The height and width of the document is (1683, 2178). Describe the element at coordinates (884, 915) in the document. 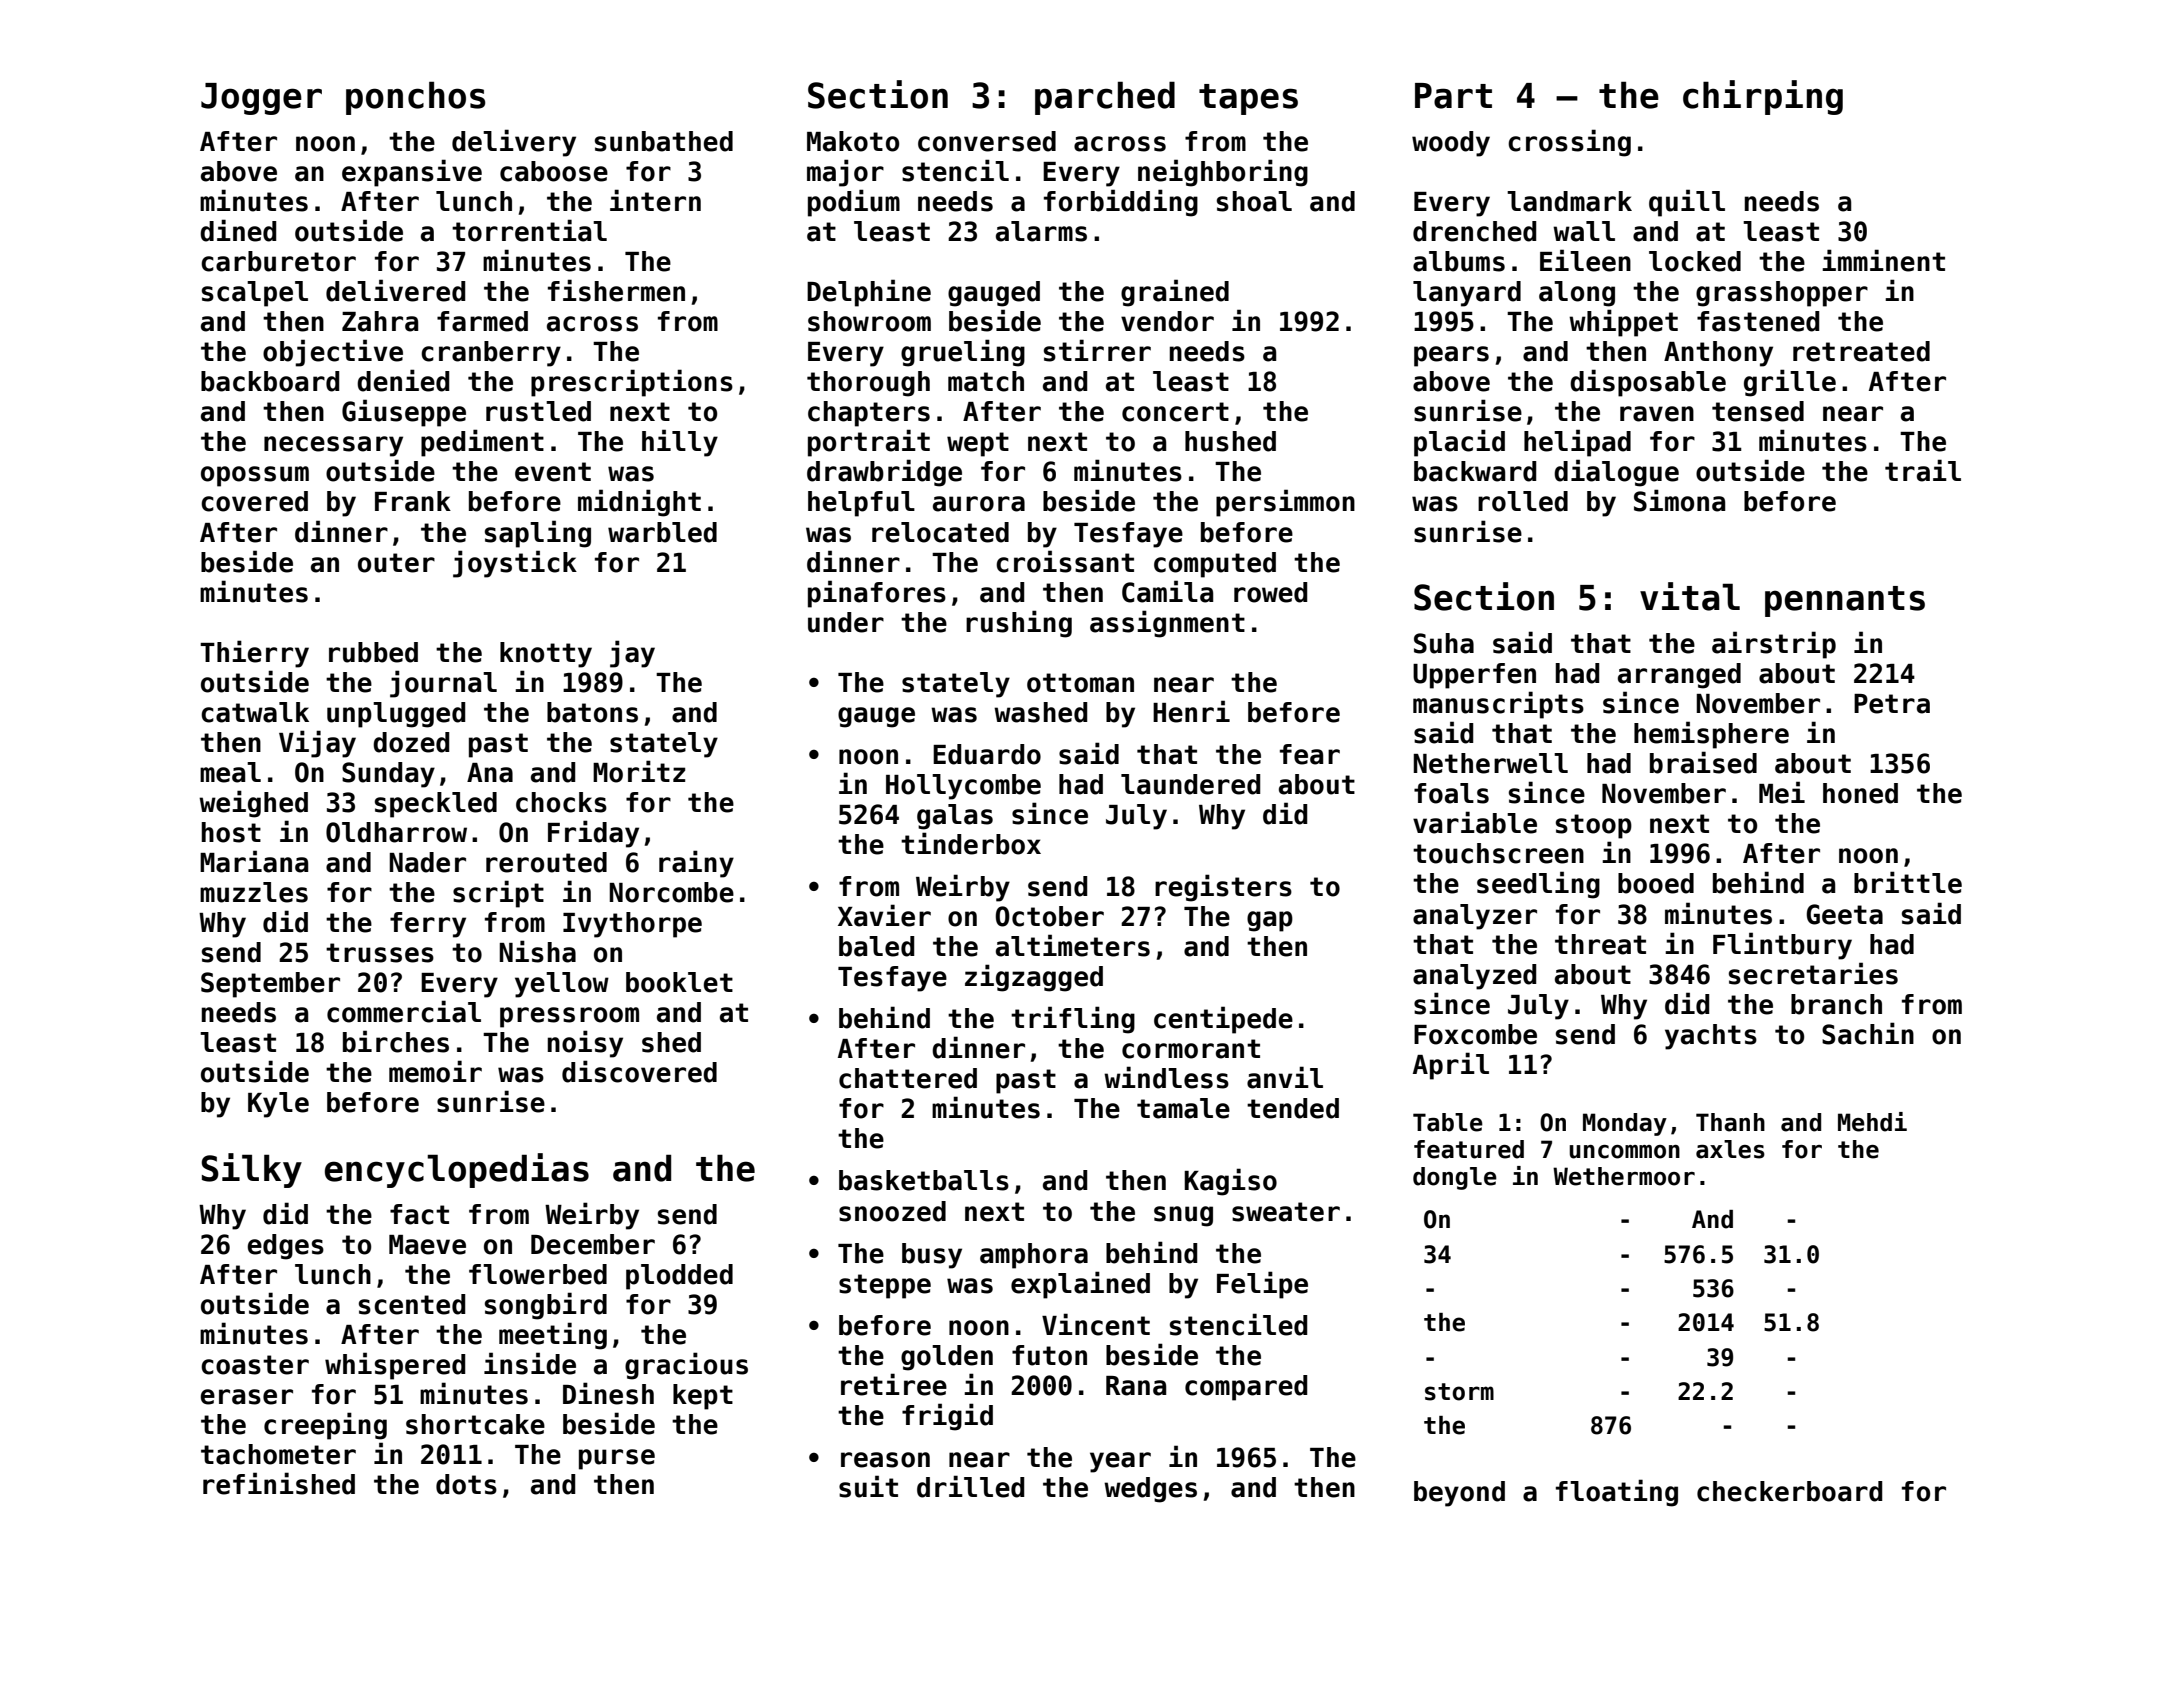

I see `Xavier` at that location.
